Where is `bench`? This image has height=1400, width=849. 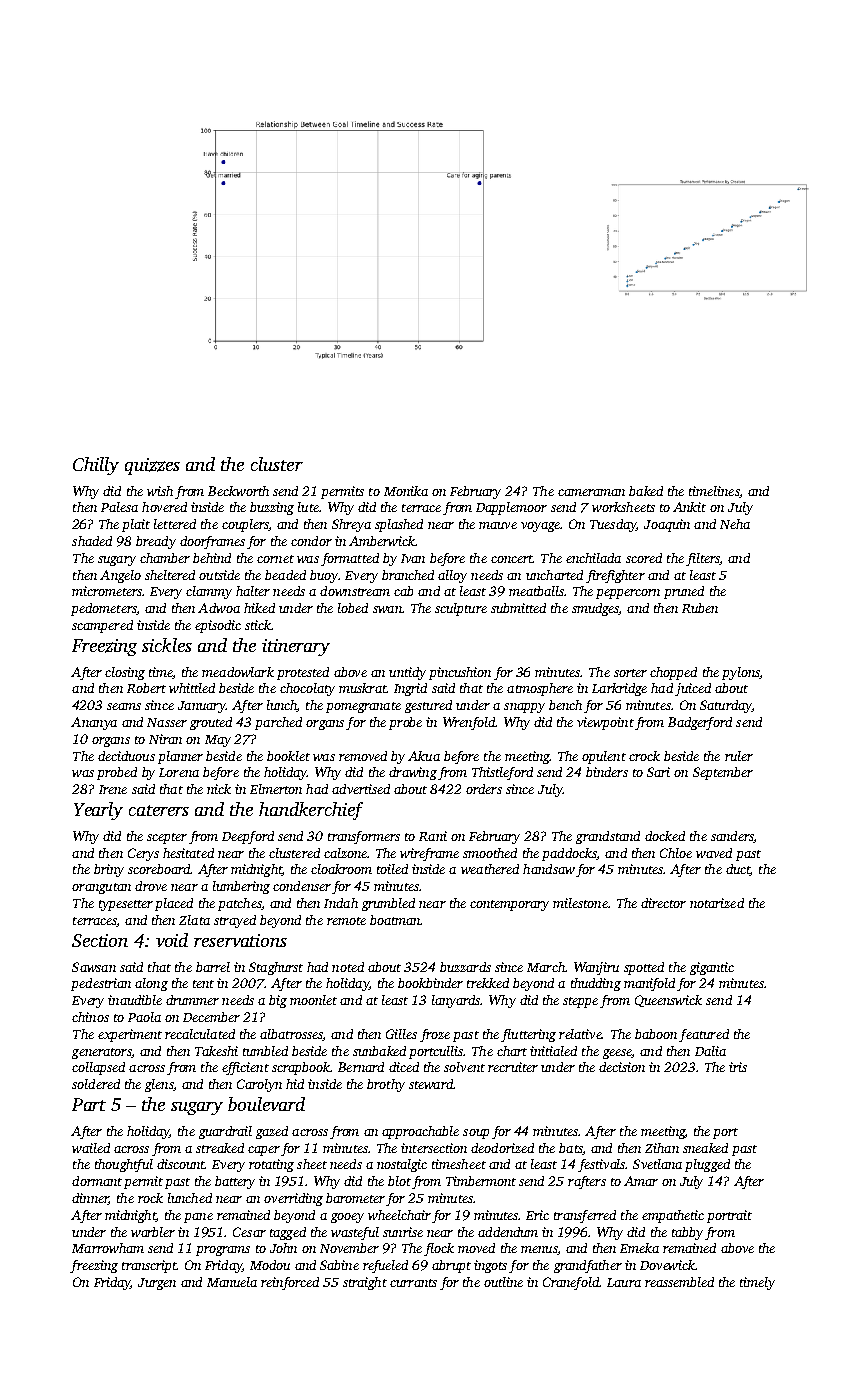 bench is located at coordinates (565, 705).
